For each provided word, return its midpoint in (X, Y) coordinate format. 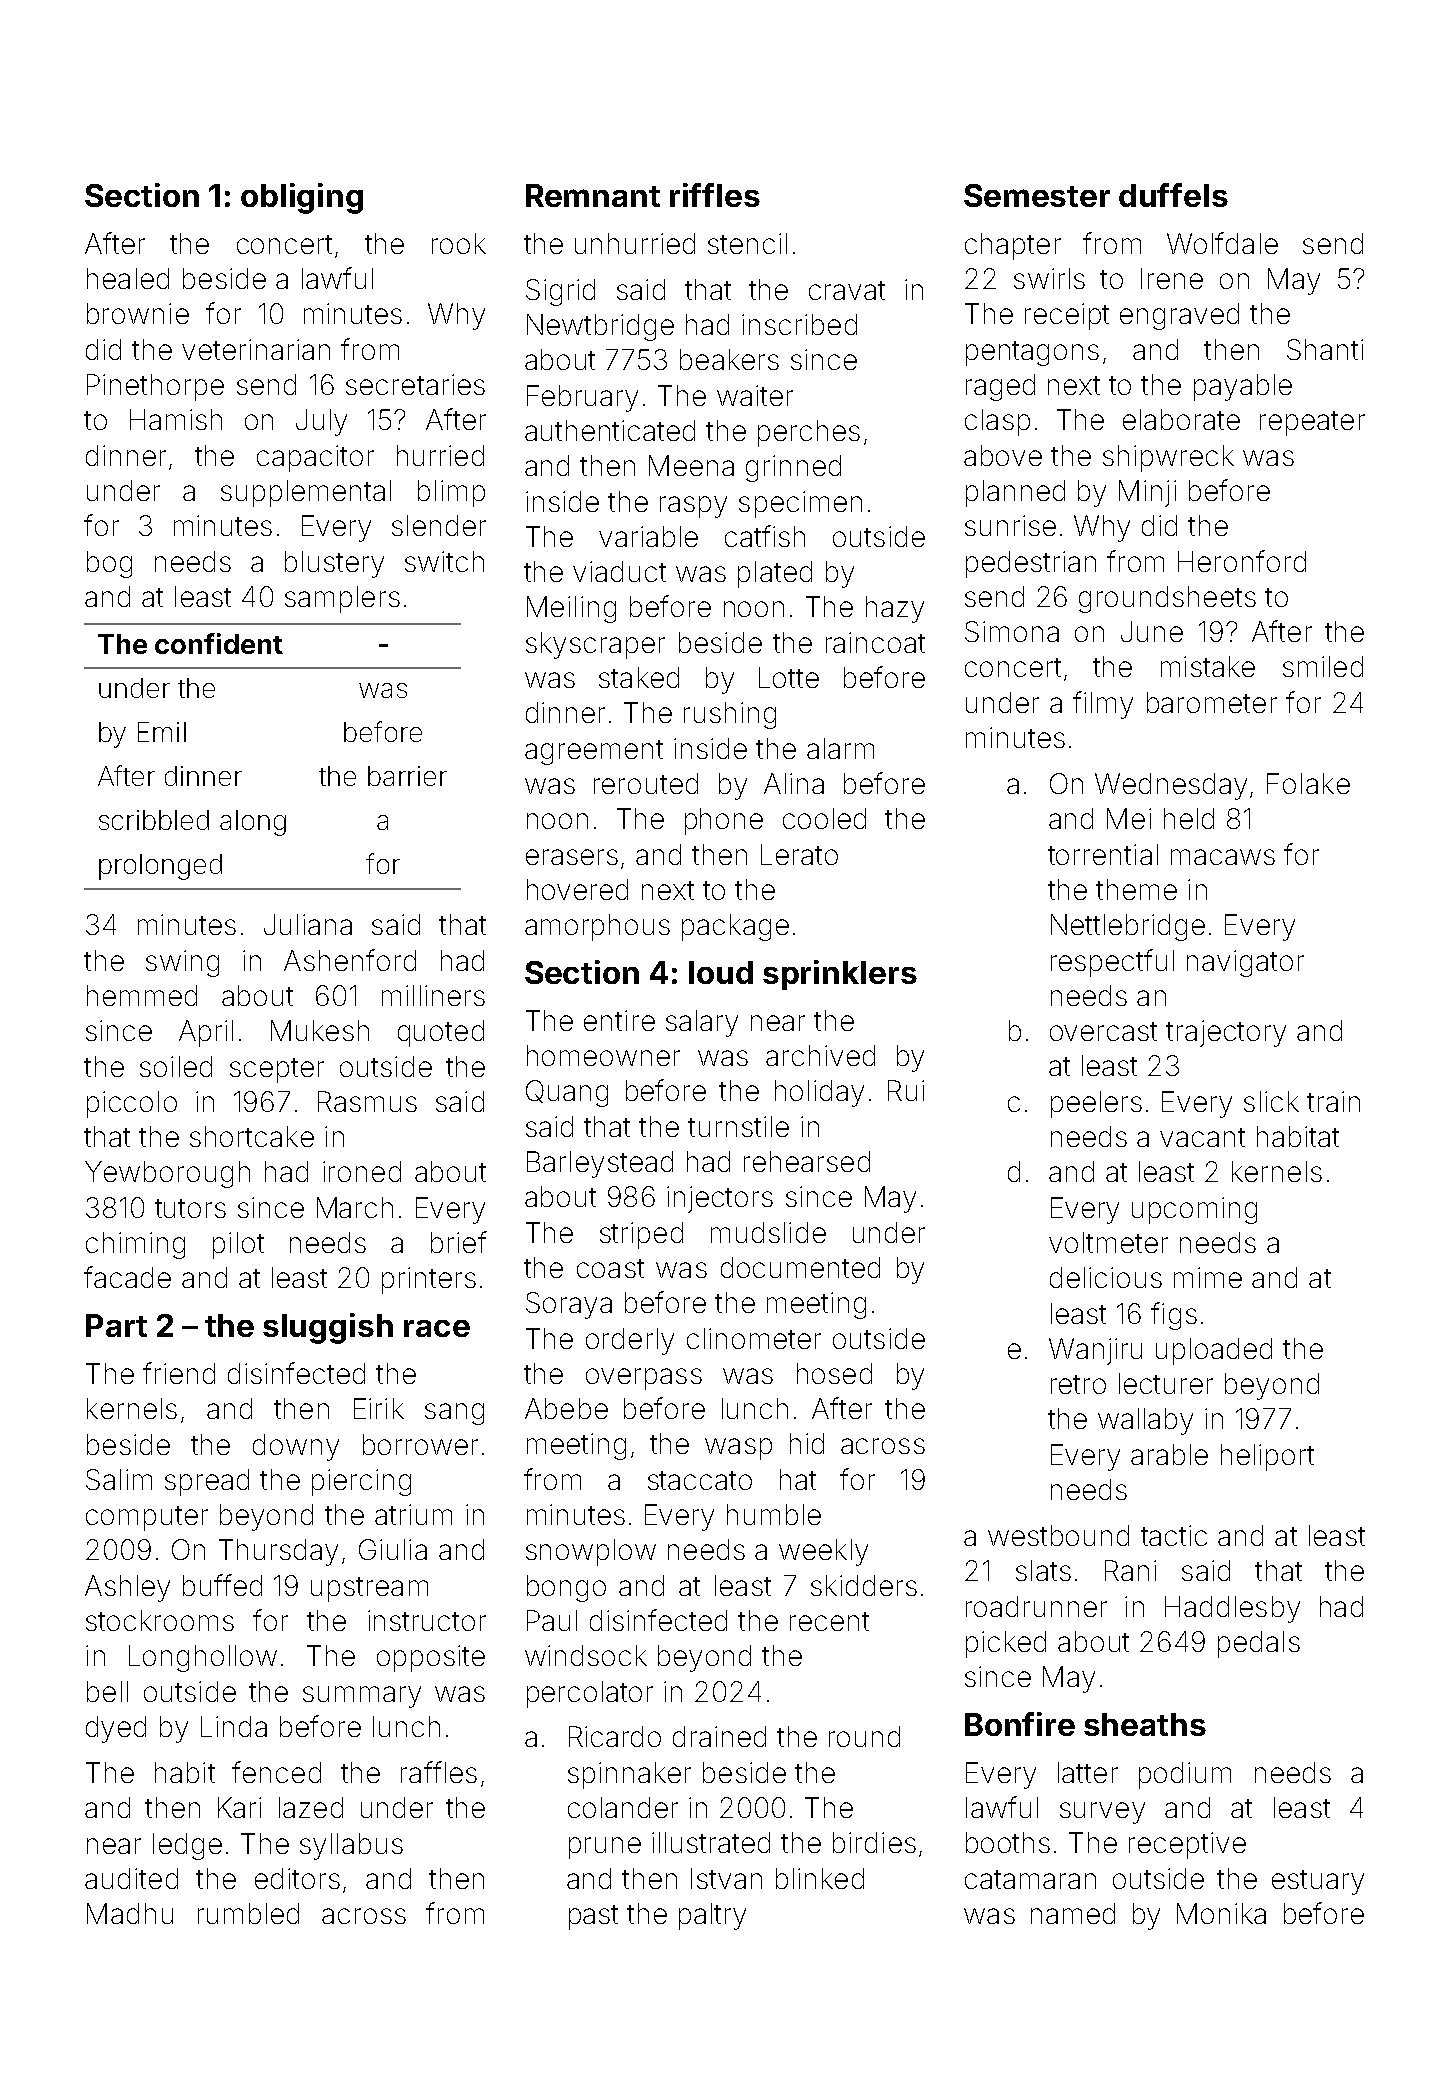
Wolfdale (1222, 243)
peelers (1096, 1104)
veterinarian (256, 349)
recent (829, 1621)
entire (619, 1020)
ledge (187, 1846)
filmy (1103, 705)
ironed (362, 1171)
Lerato (799, 854)
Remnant (593, 195)
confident (219, 643)
